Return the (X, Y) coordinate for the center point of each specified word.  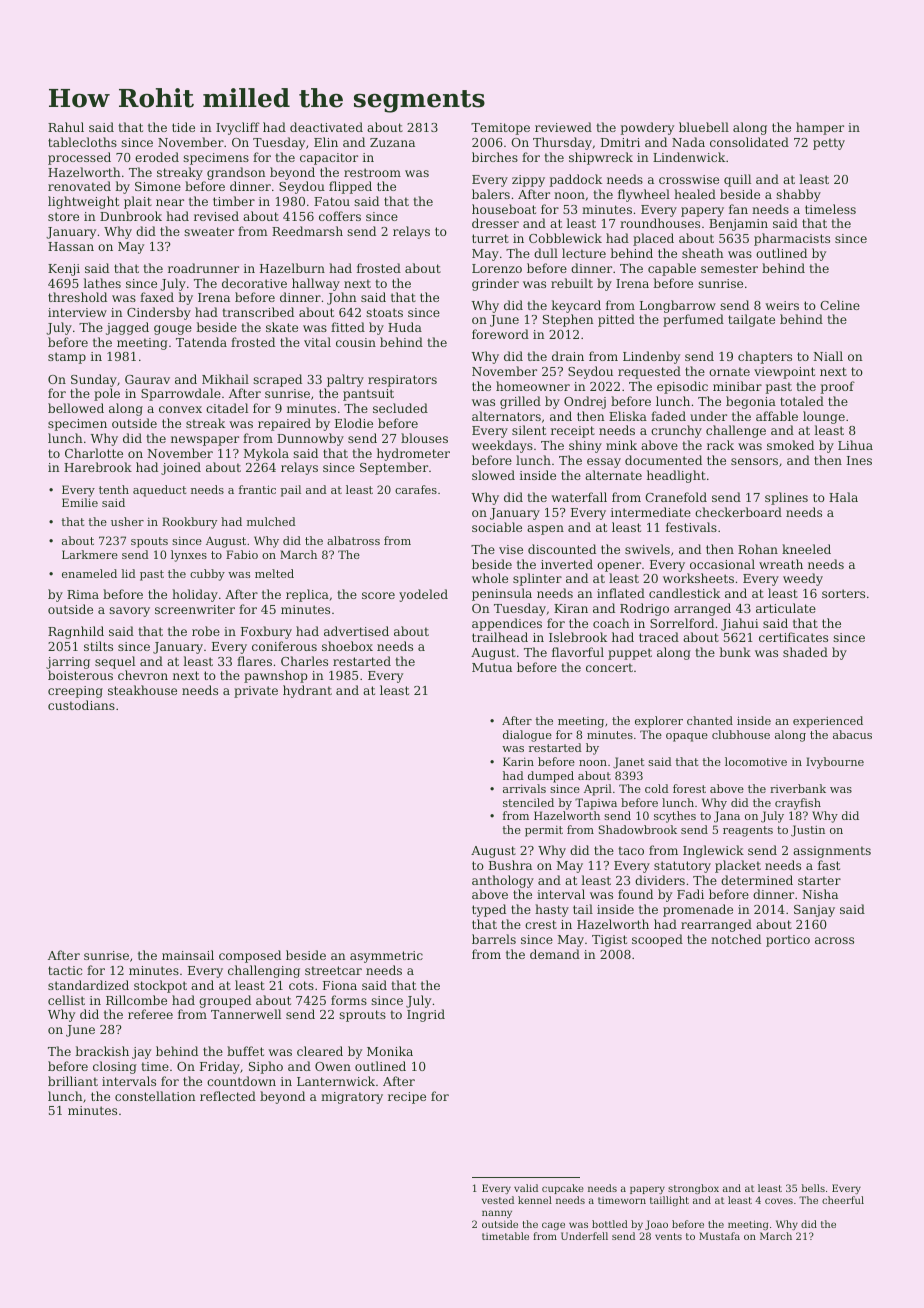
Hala (843, 497)
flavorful (578, 652)
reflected (228, 1096)
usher (127, 521)
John (342, 298)
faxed (157, 297)
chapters (765, 357)
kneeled (806, 549)
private (256, 692)
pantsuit (368, 395)
